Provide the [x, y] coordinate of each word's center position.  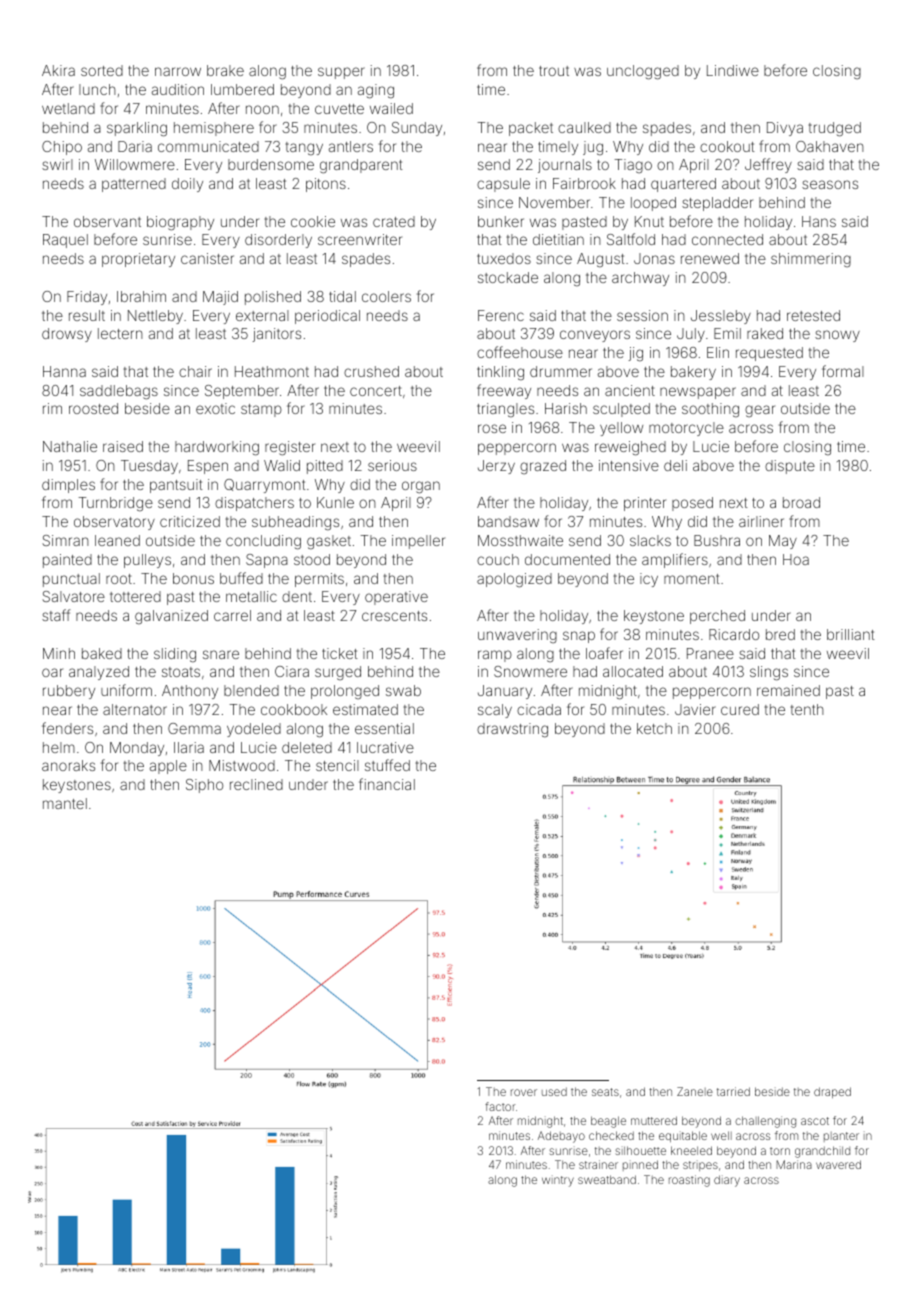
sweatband [607, 1179]
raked [765, 333]
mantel [65, 803]
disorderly [278, 241]
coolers [386, 296]
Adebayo [561, 1137]
